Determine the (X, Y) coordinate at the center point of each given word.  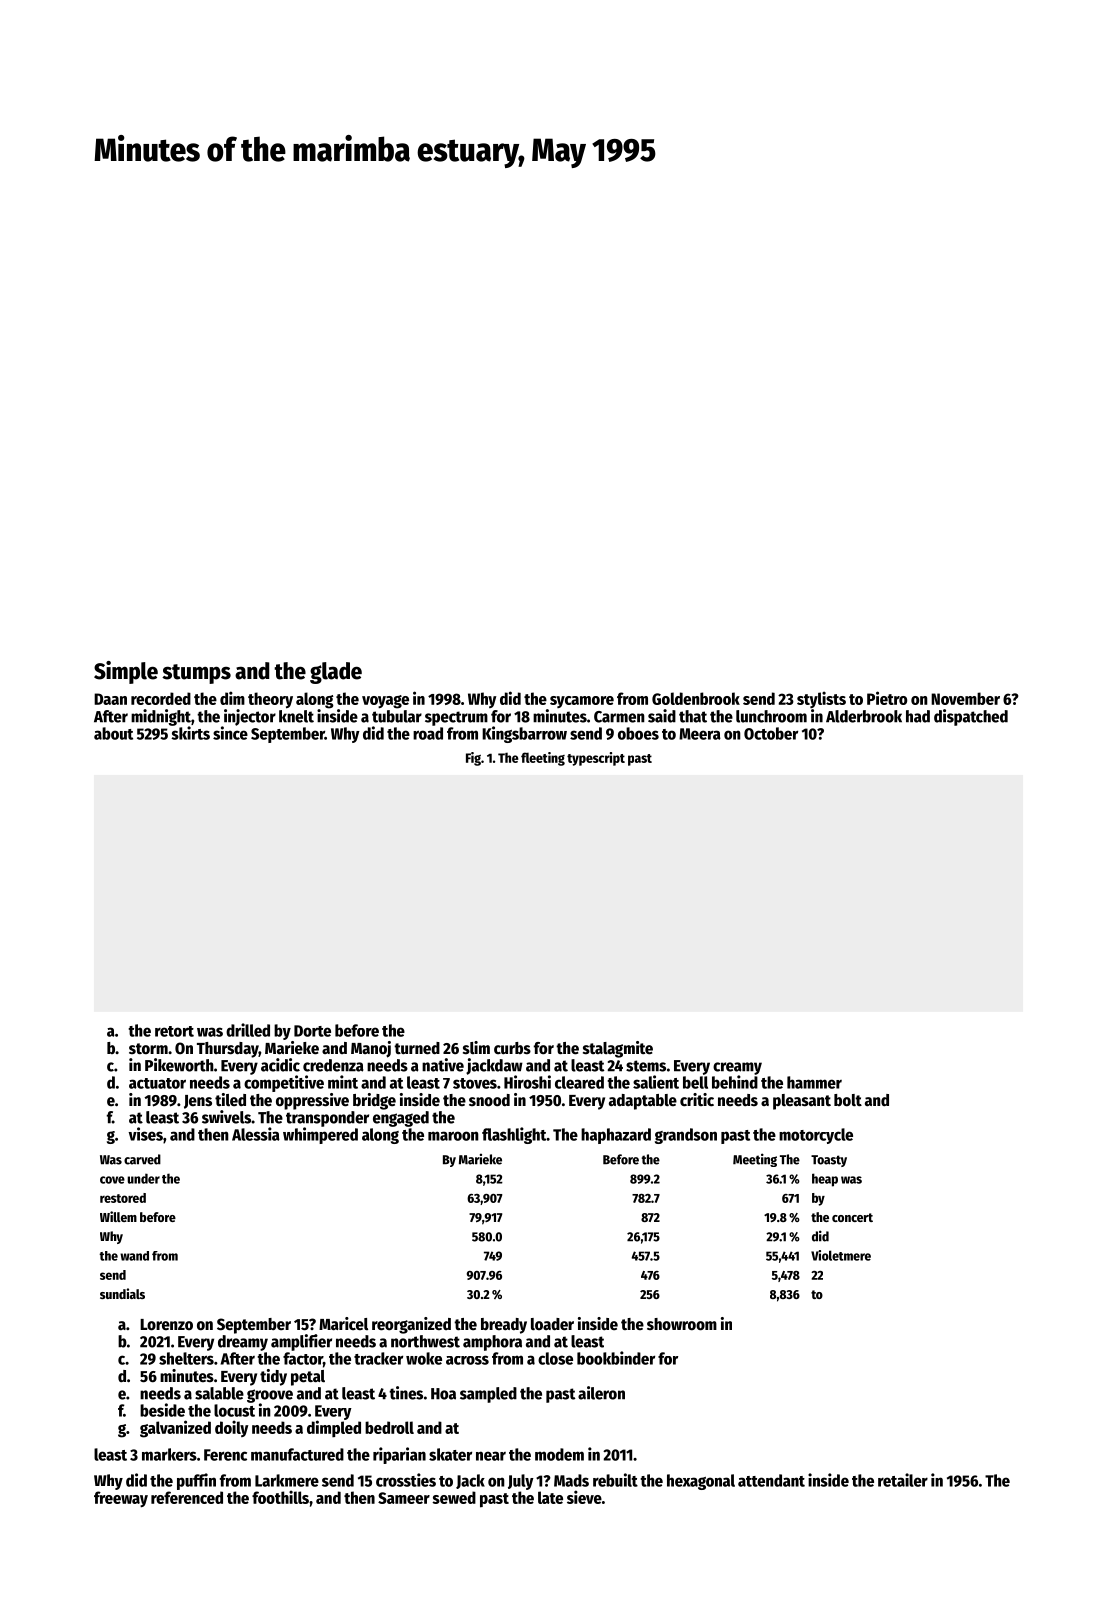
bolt (848, 1100)
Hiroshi (527, 1082)
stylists (821, 699)
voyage (385, 702)
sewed (454, 1497)
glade (336, 673)
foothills (280, 1497)
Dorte (312, 1031)
